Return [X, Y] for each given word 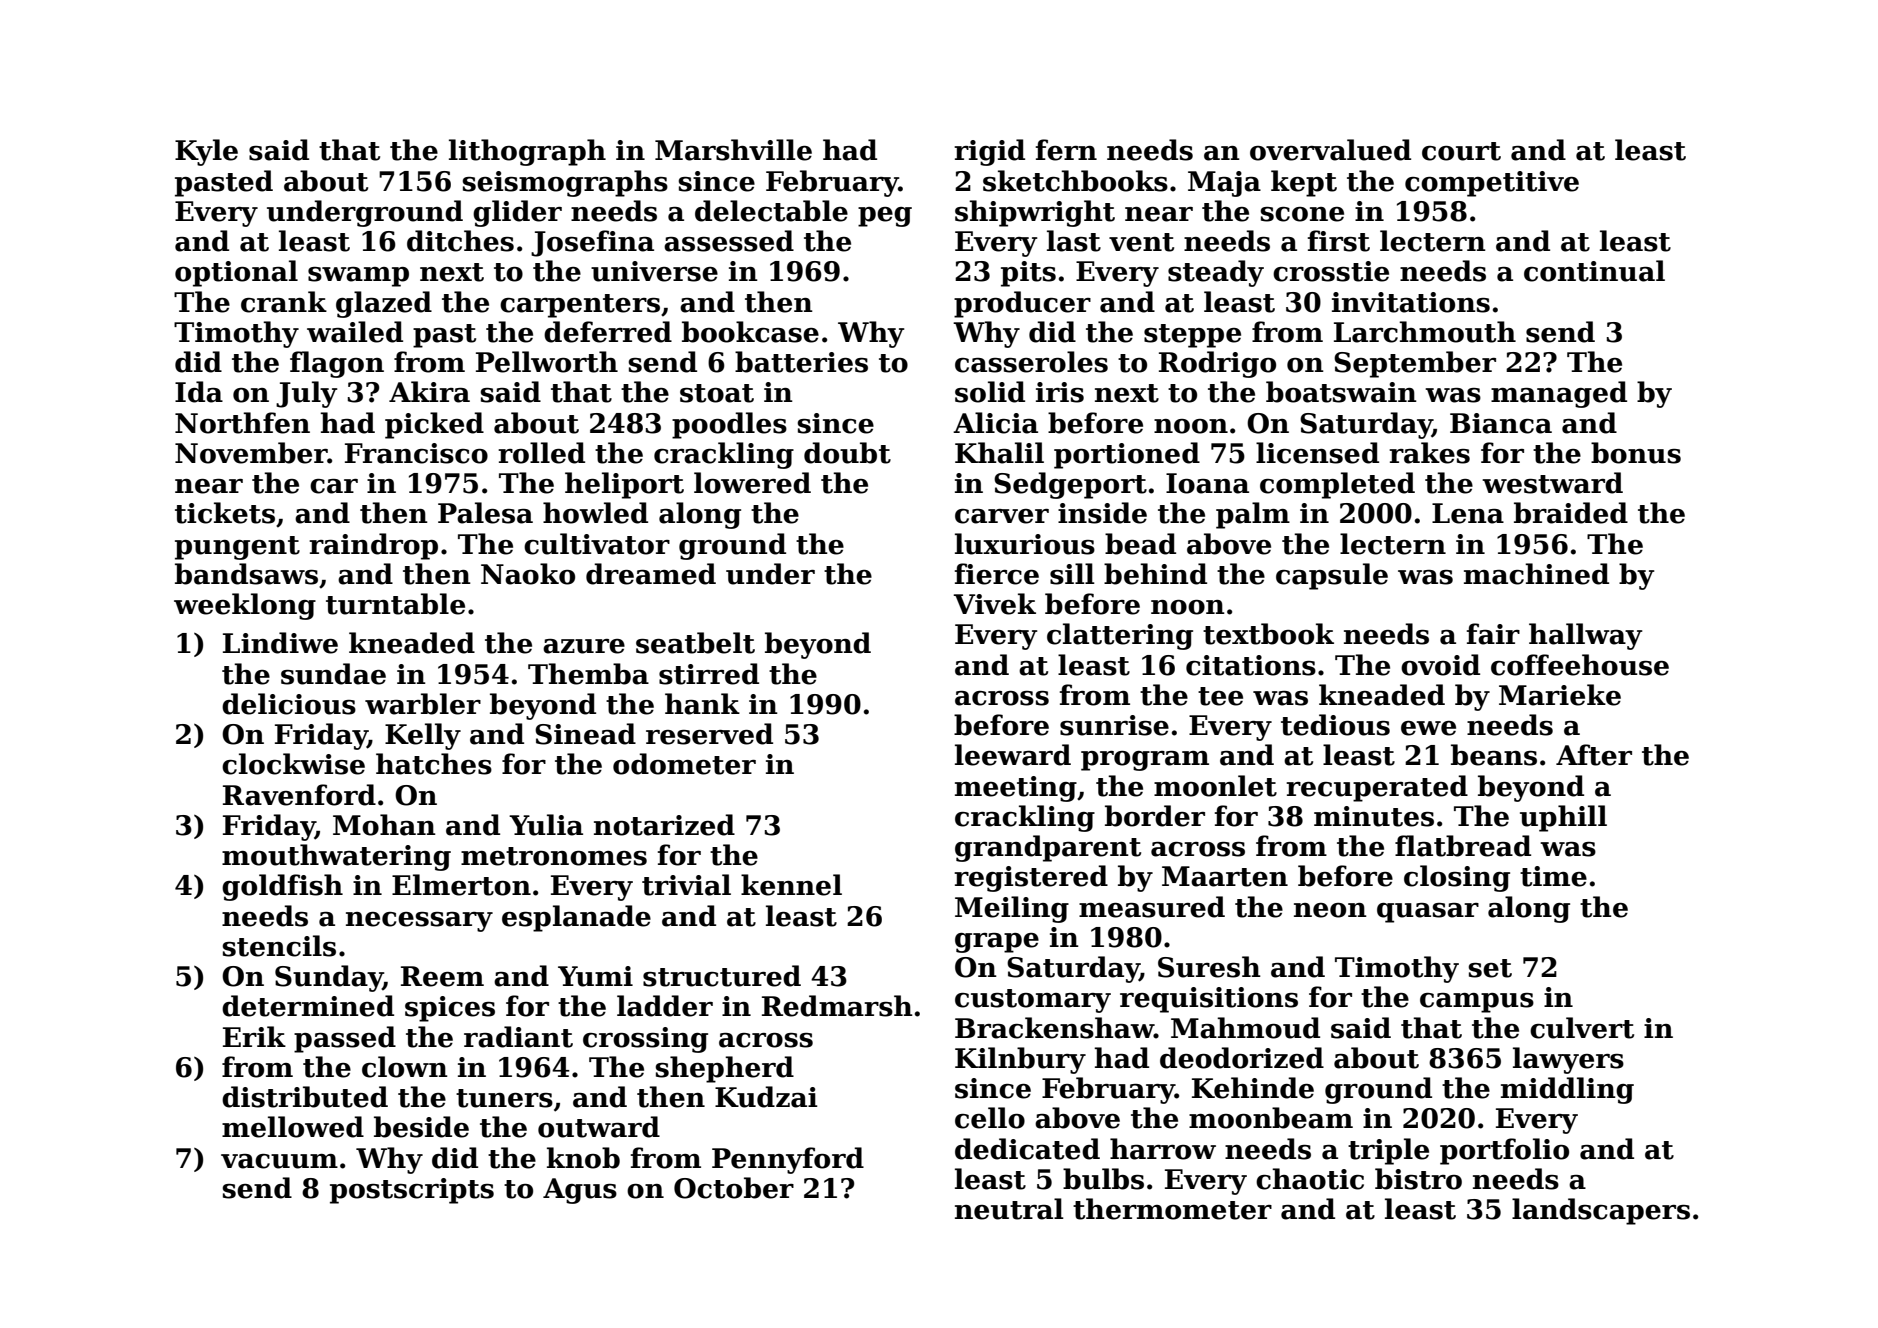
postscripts [412, 1191]
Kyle [206, 152]
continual [1594, 271]
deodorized [1242, 1058]
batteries [801, 362]
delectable [771, 211]
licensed [1317, 453]
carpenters [580, 306]
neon [1330, 910]
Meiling [1012, 909]
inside [1102, 513]
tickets [225, 513]
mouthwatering [336, 857]
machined [1536, 574]
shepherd [725, 1069]
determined [308, 1006]
